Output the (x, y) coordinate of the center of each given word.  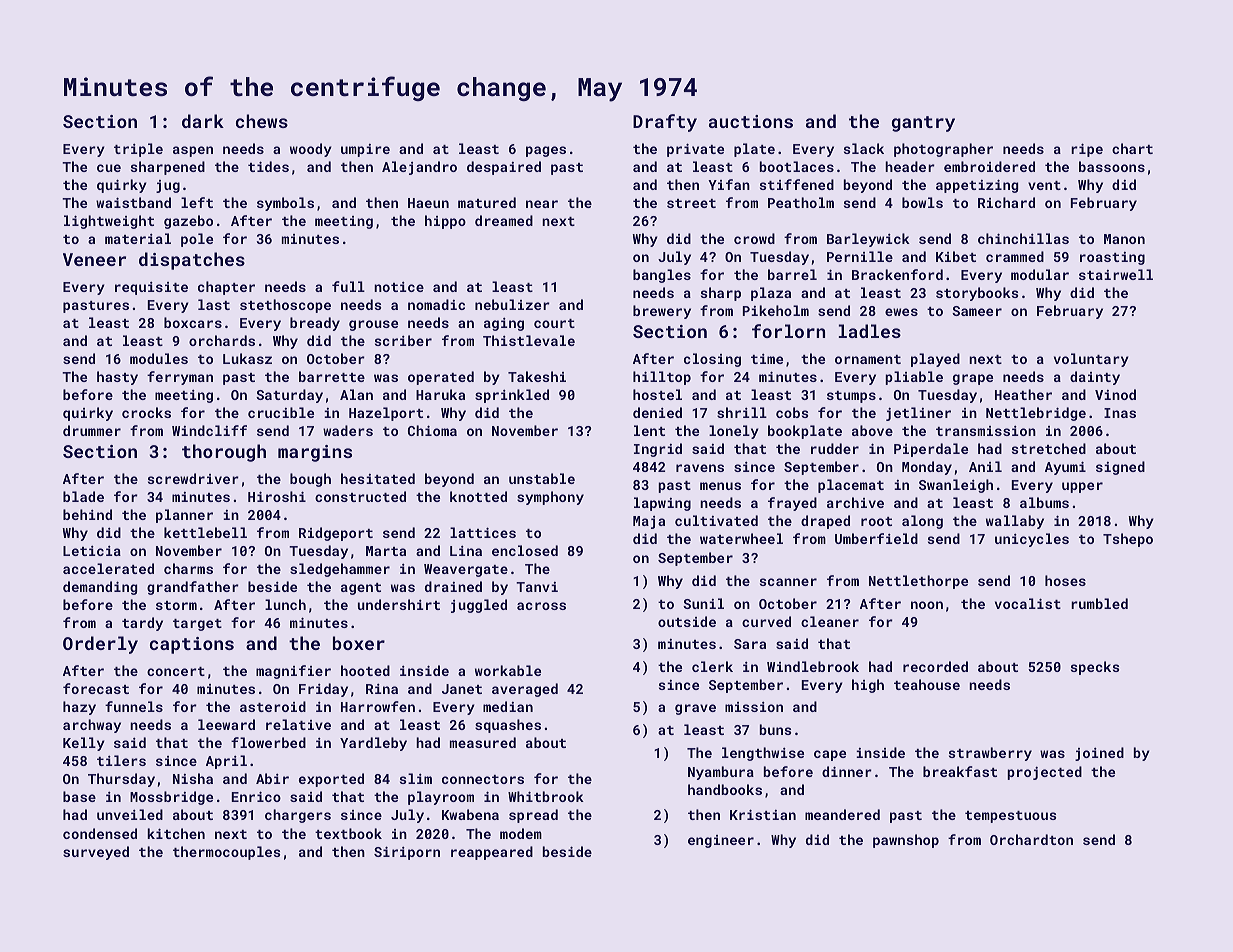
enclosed (525, 550)
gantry (923, 124)
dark (203, 121)
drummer (92, 430)
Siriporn (407, 853)
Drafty (665, 123)
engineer (721, 841)
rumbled (1099, 603)
